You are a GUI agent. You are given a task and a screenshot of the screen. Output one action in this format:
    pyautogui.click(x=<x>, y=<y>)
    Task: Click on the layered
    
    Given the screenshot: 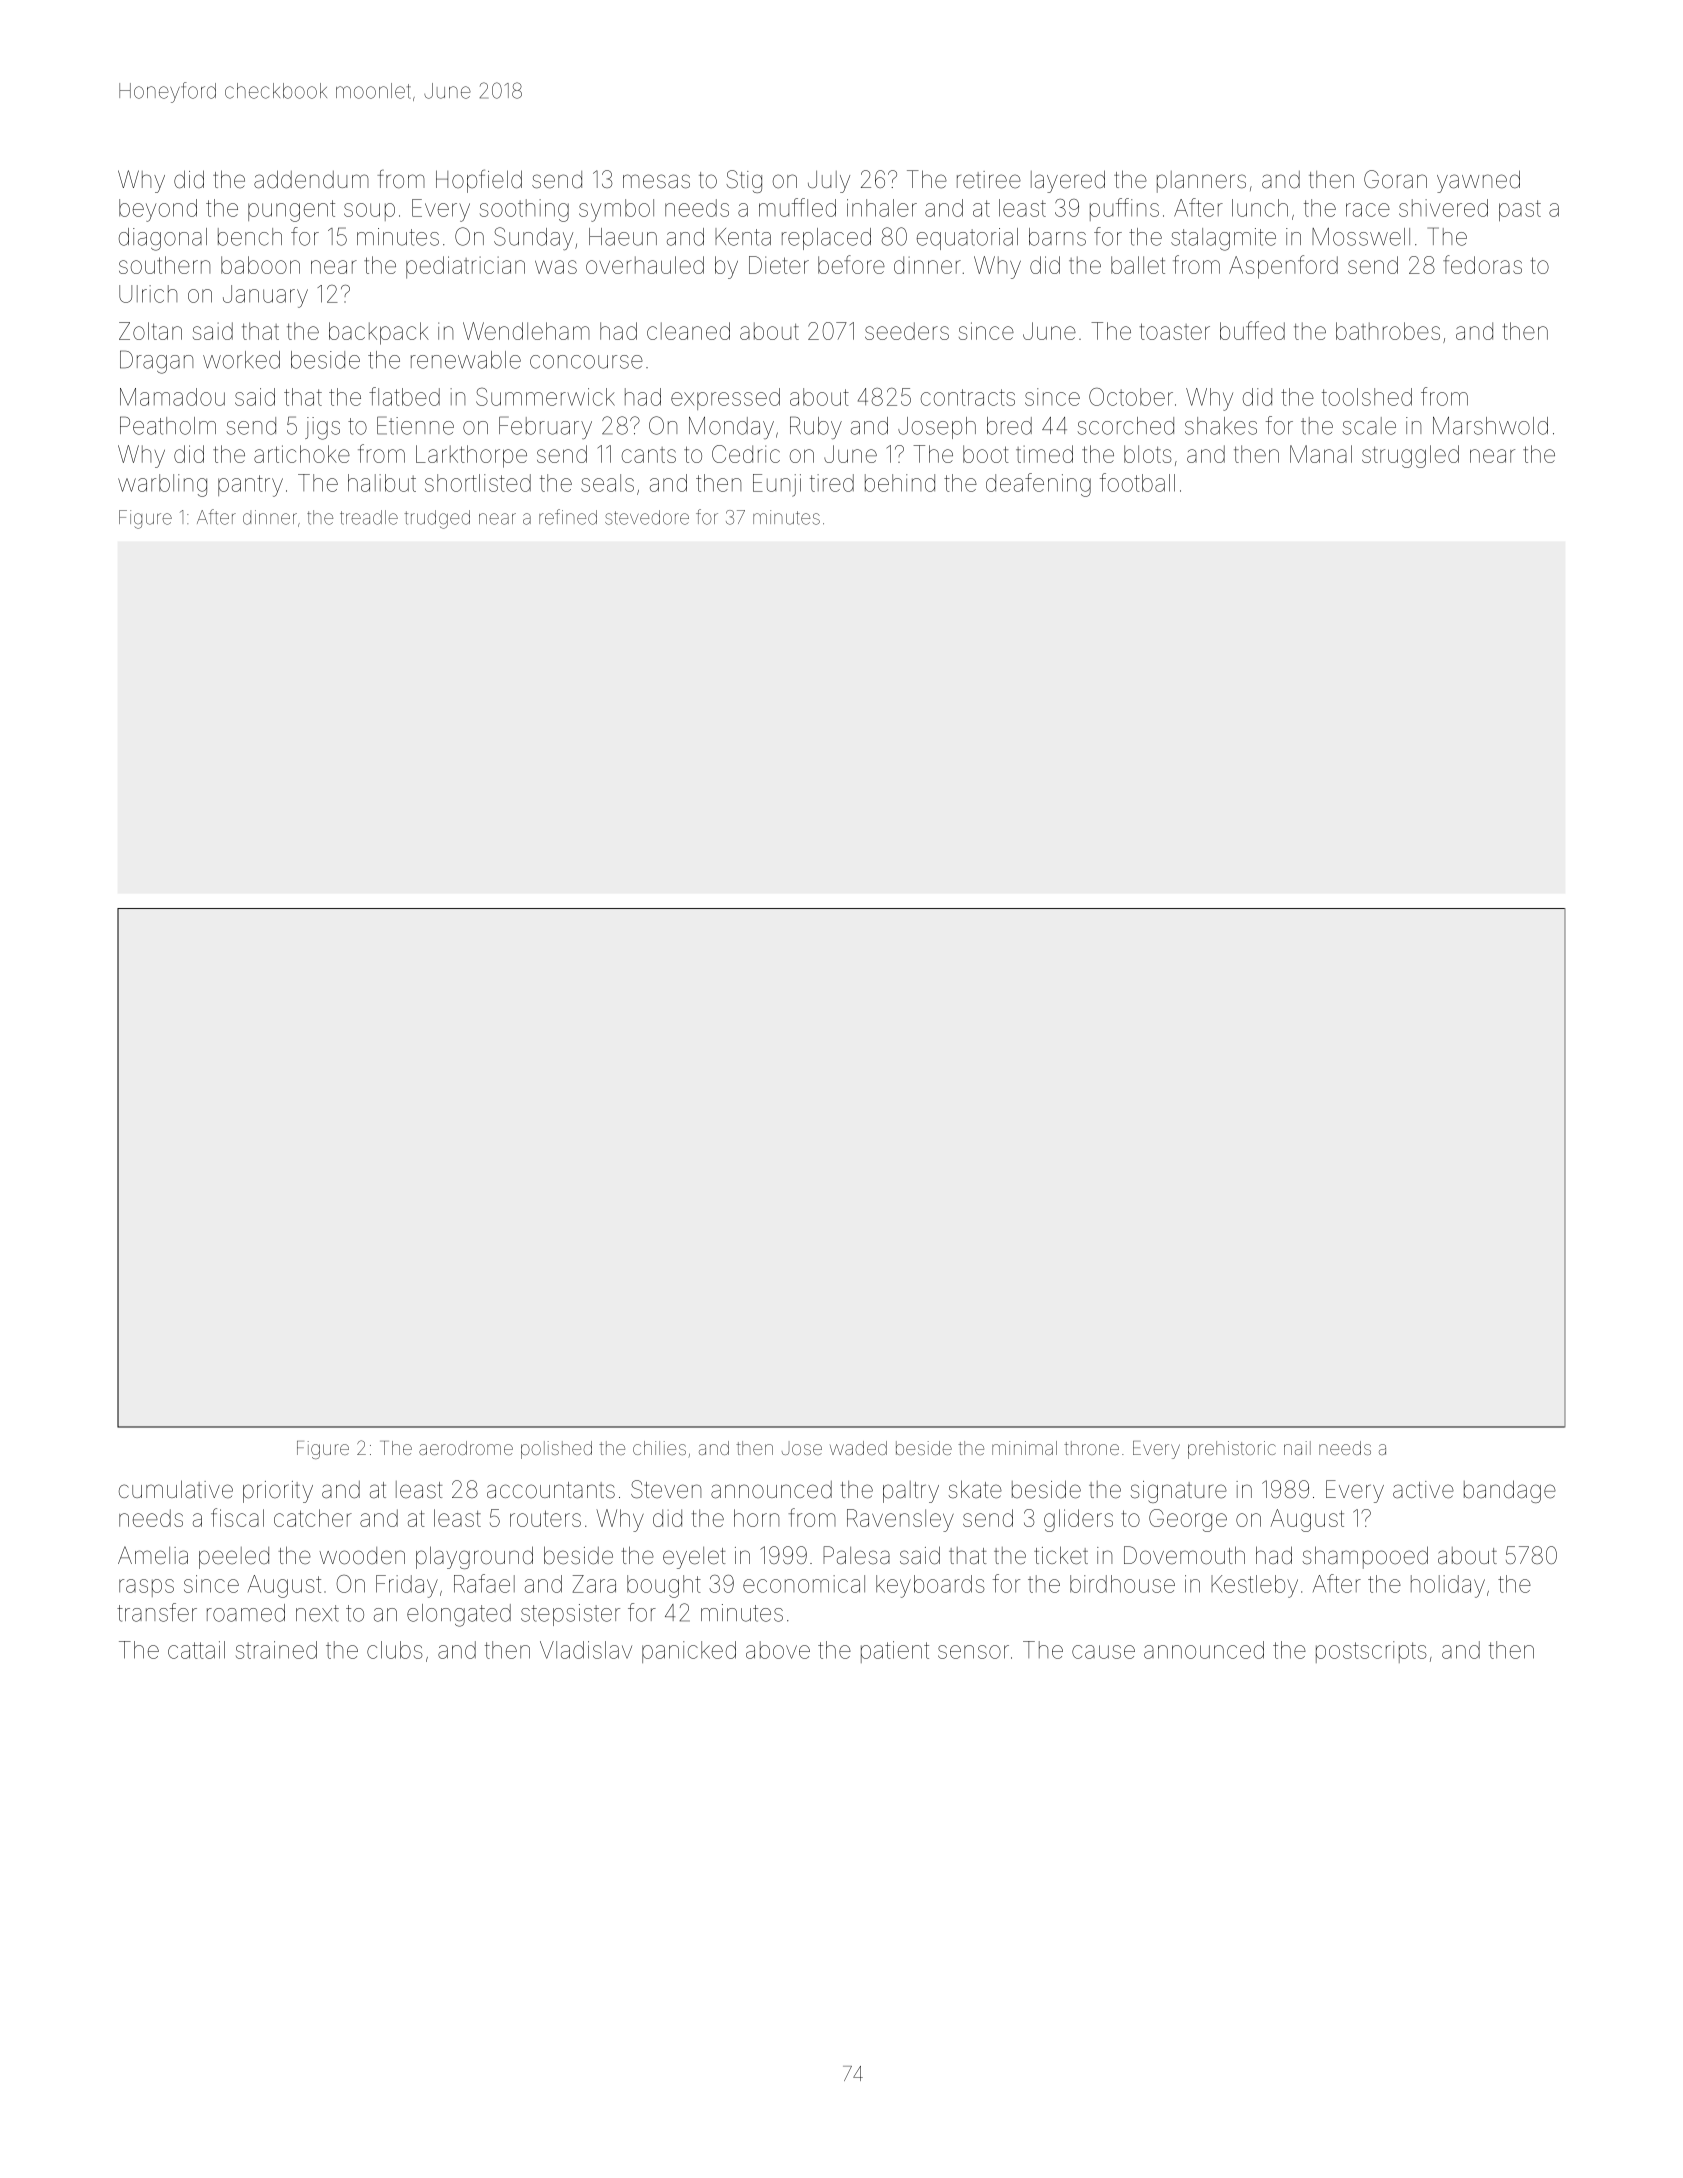 What is the action you would take?
    pyautogui.click(x=1068, y=181)
